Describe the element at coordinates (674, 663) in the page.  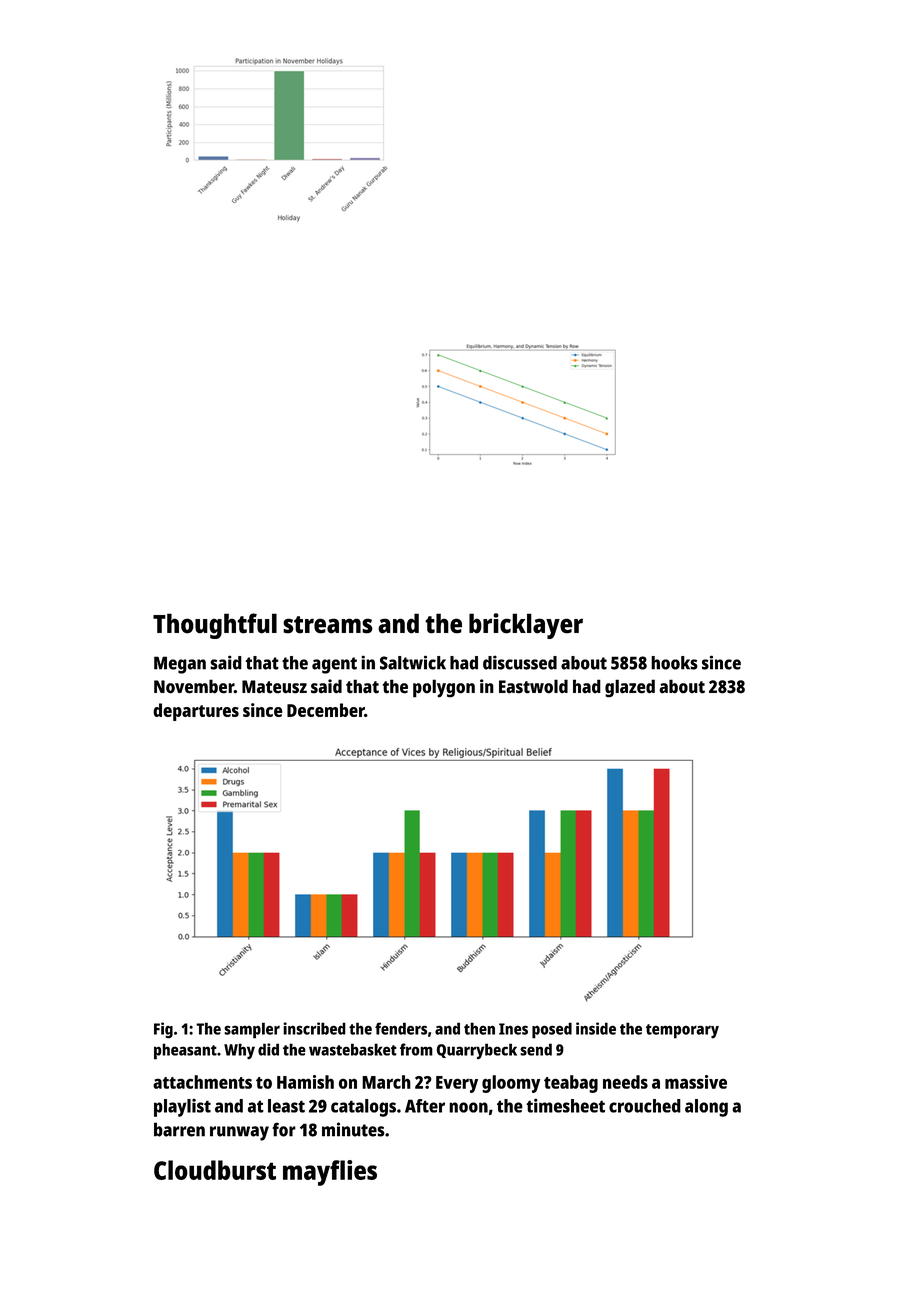
I see `hooks` at that location.
